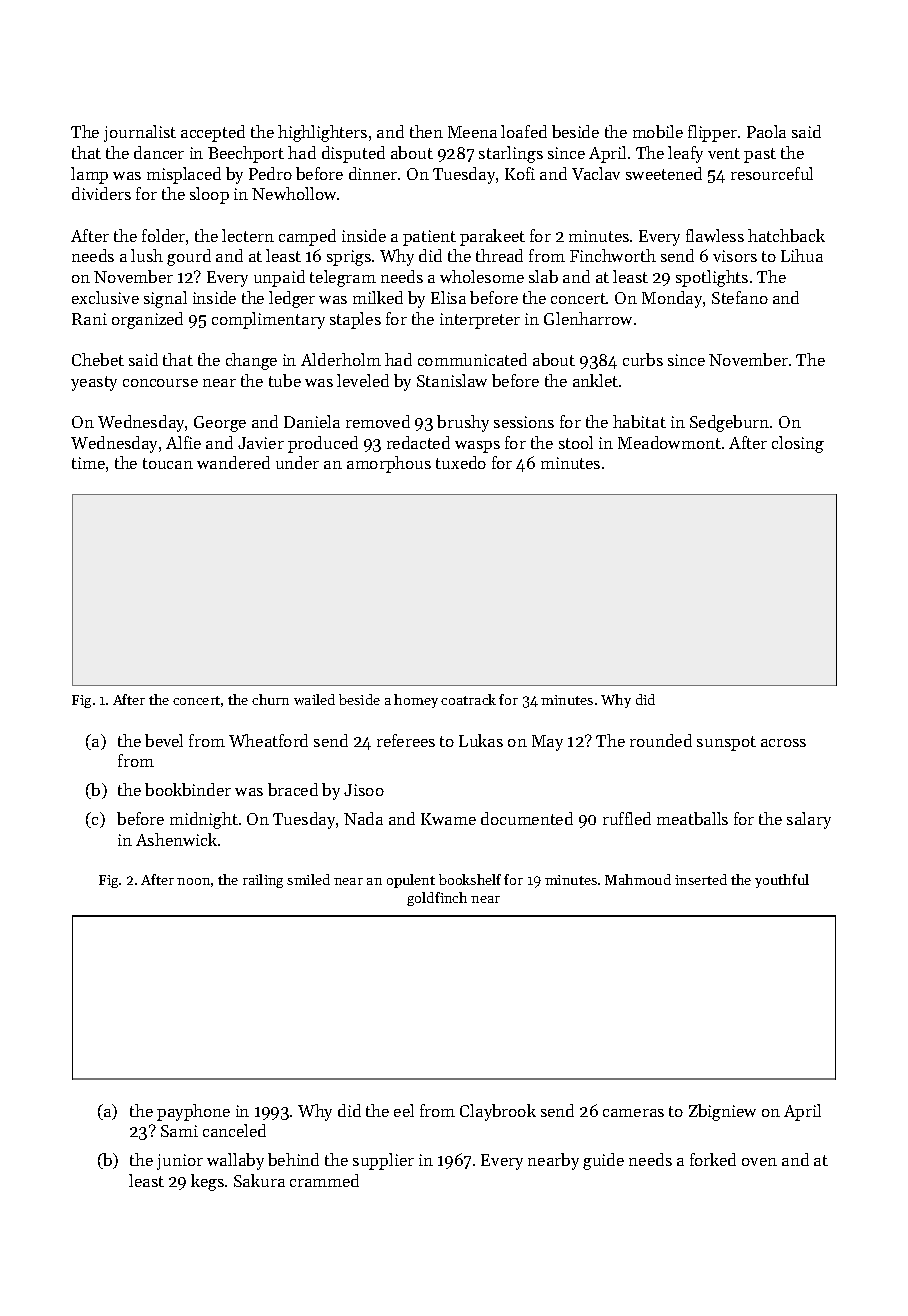 The height and width of the page is (1316, 908). I want to click on supplier, so click(383, 1161).
